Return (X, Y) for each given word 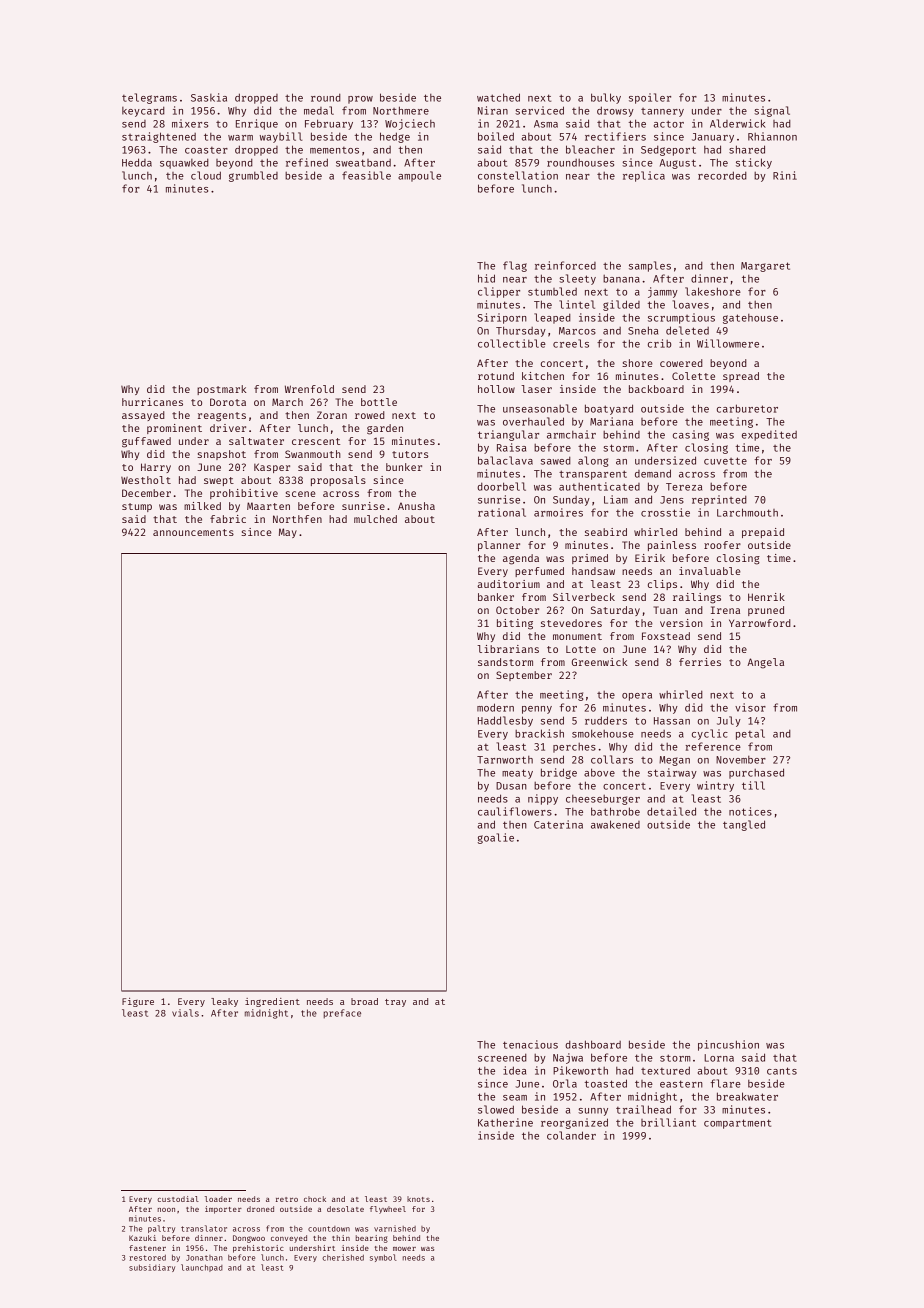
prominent (174, 429)
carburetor (747, 408)
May (288, 533)
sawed (556, 461)
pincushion (728, 1045)
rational (502, 512)
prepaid (763, 533)
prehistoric (258, 1249)
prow (360, 100)
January (713, 138)
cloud (206, 175)
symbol (383, 1258)
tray (395, 1003)
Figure (138, 1002)
